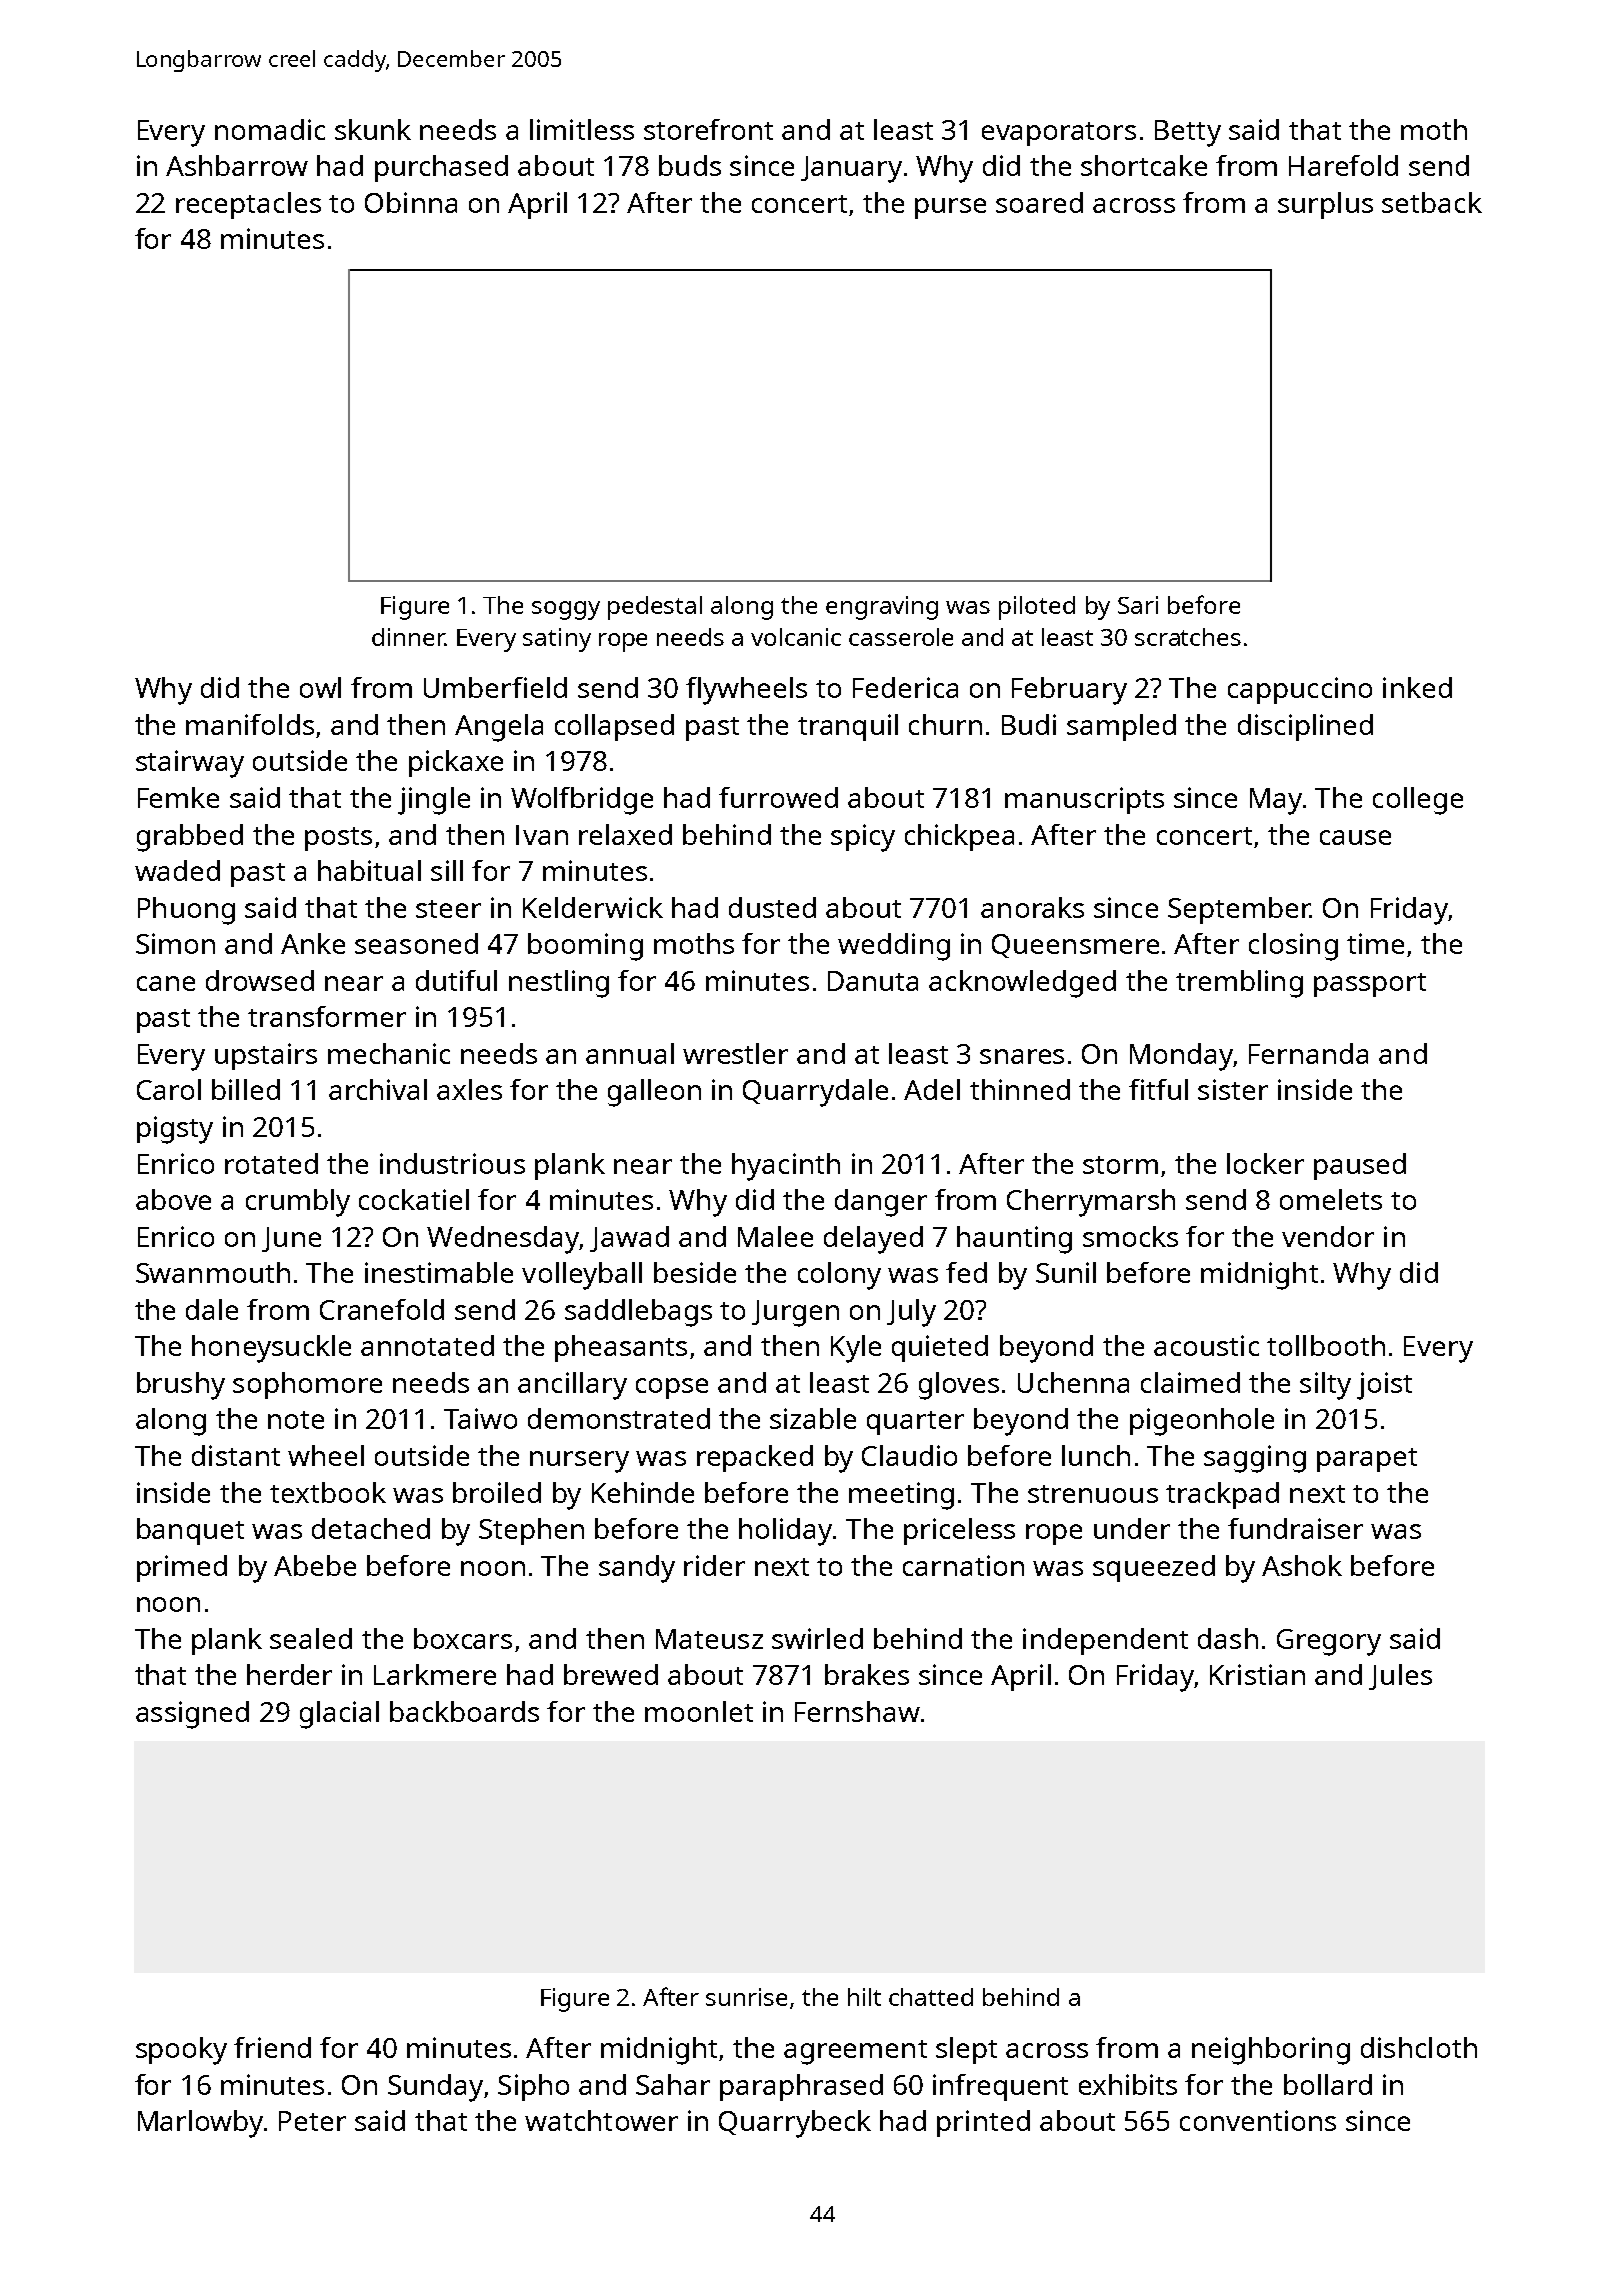 This screenshot has width=1620, height=2292. Describe the element at coordinates (181, 1386) in the screenshot. I see `brushy` at that location.
